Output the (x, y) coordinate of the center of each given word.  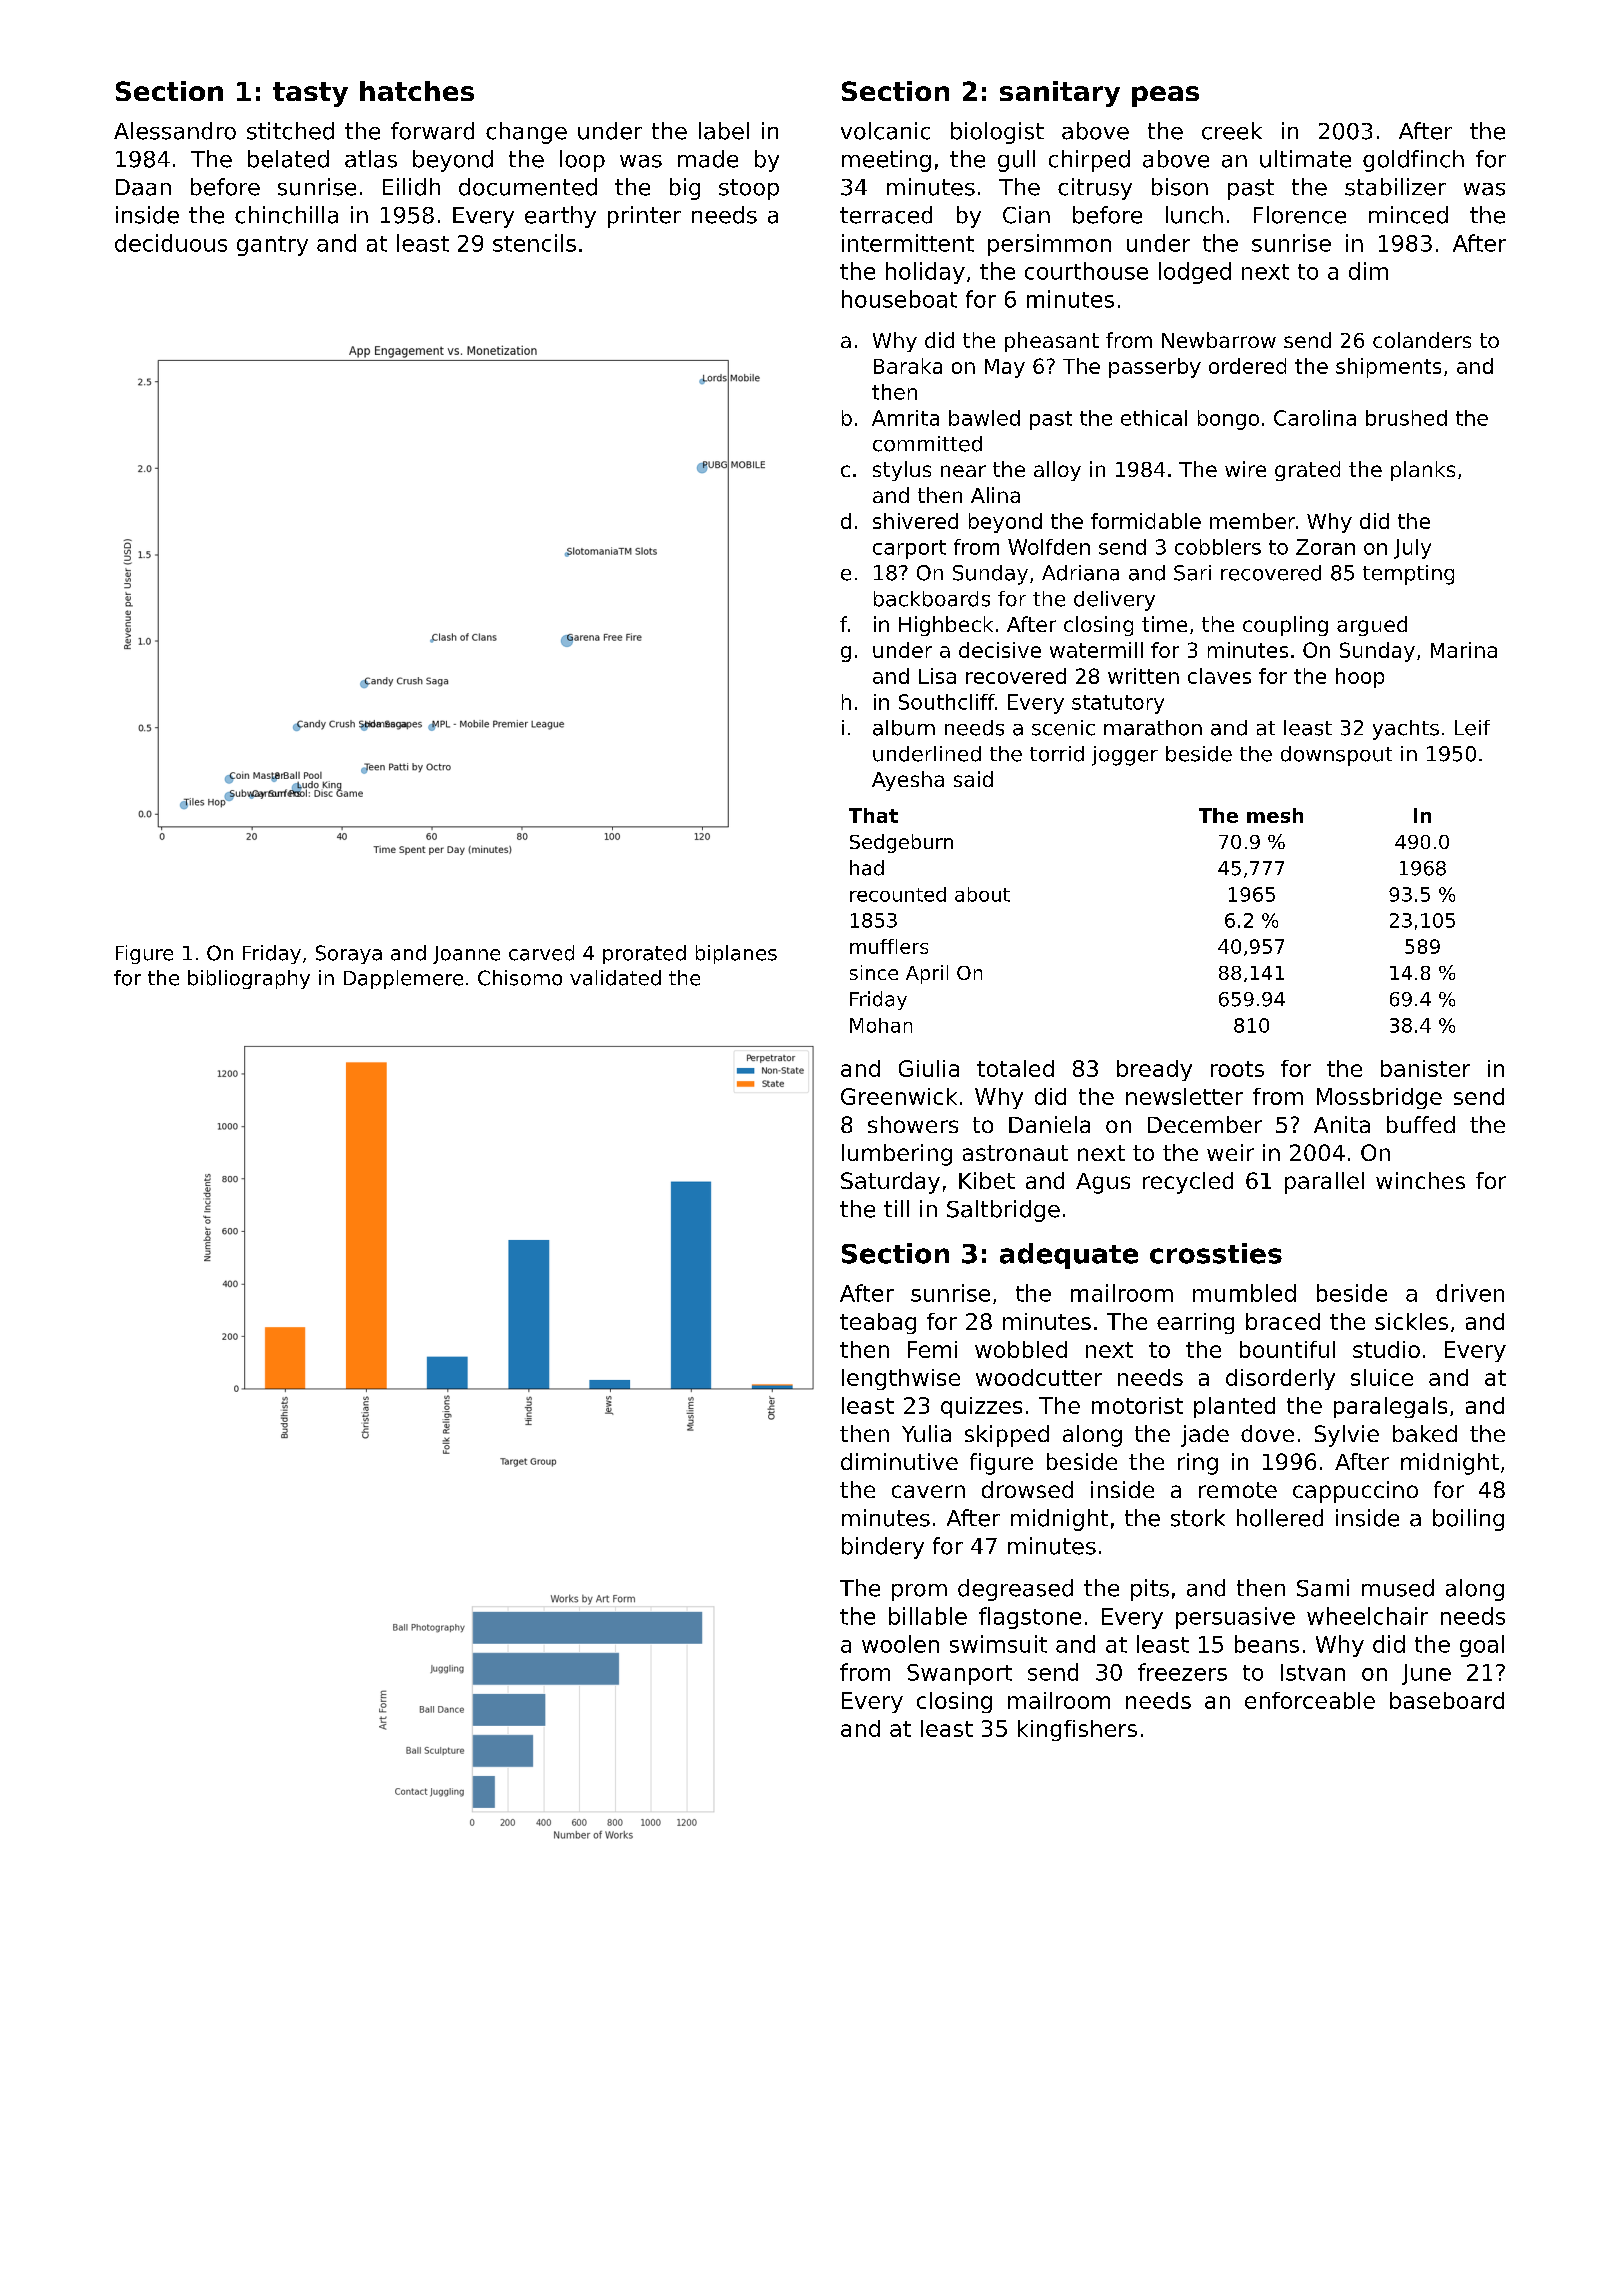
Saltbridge (1003, 1211)
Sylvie (1347, 1436)
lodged (1195, 273)
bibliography (249, 979)
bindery (883, 1548)
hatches (417, 91)
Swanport (959, 1674)
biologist (997, 133)
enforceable (1310, 1700)
